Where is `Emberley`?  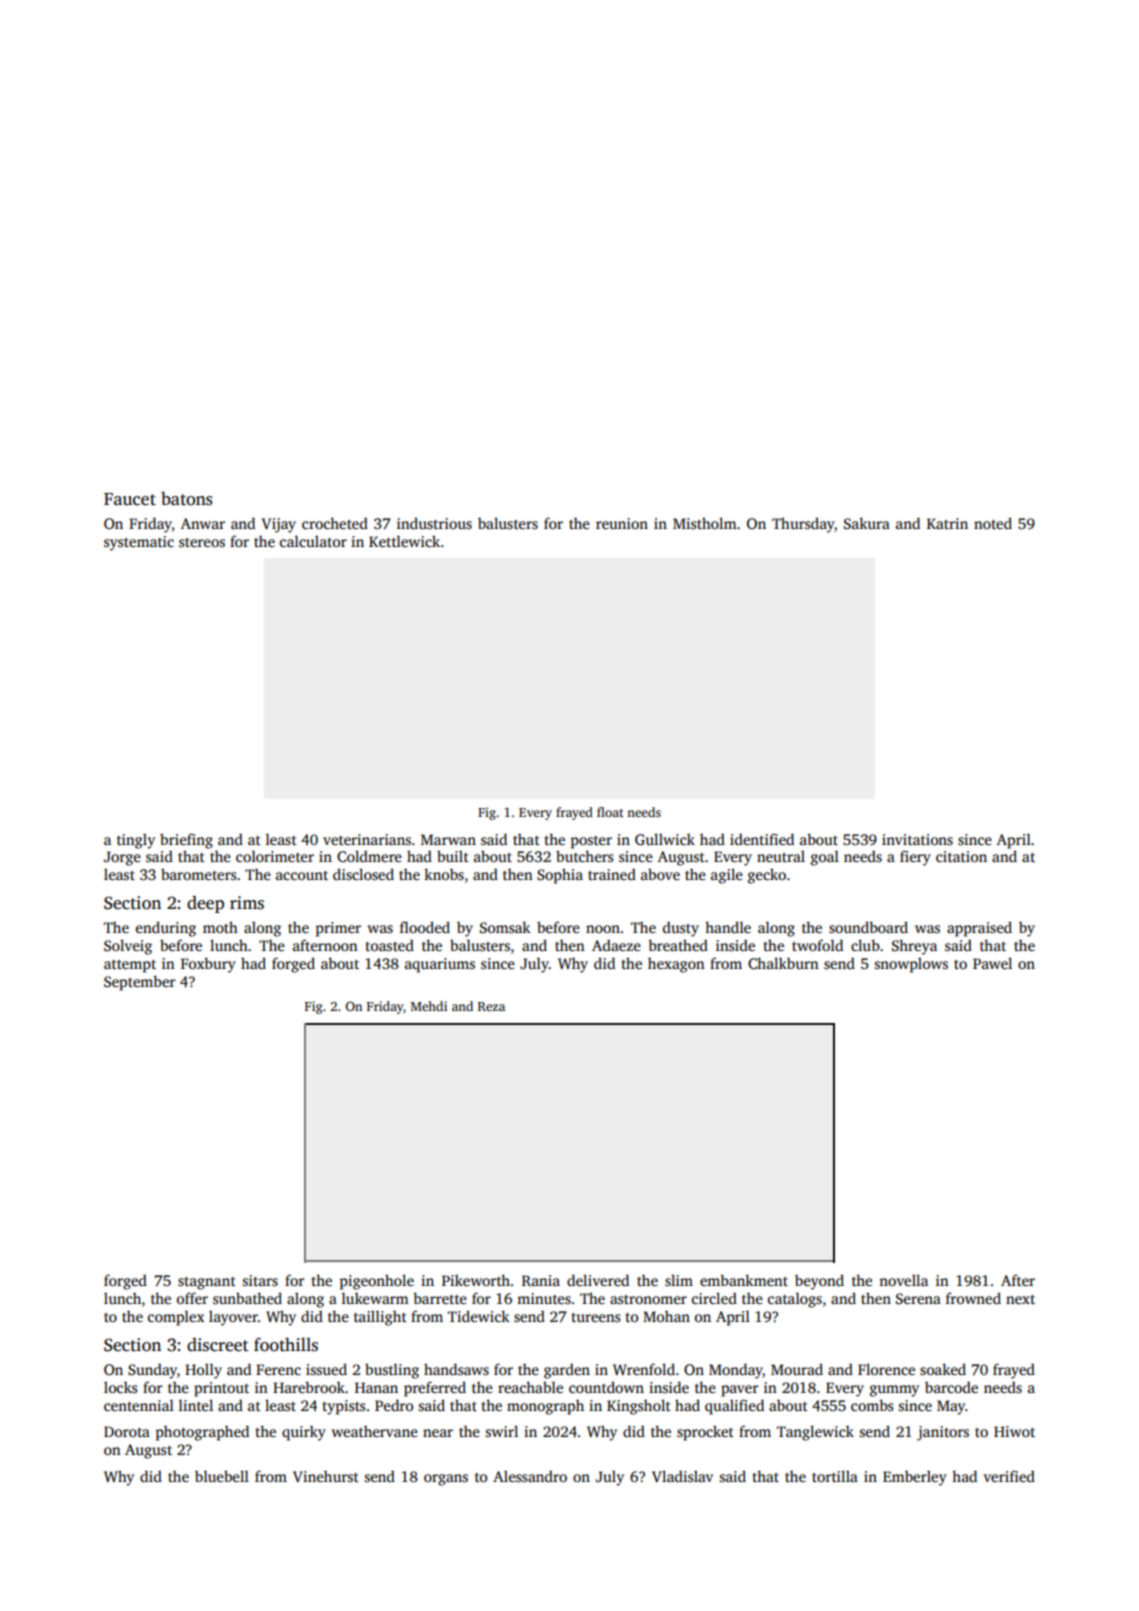 Emberley is located at coordinates (915, 1478).
